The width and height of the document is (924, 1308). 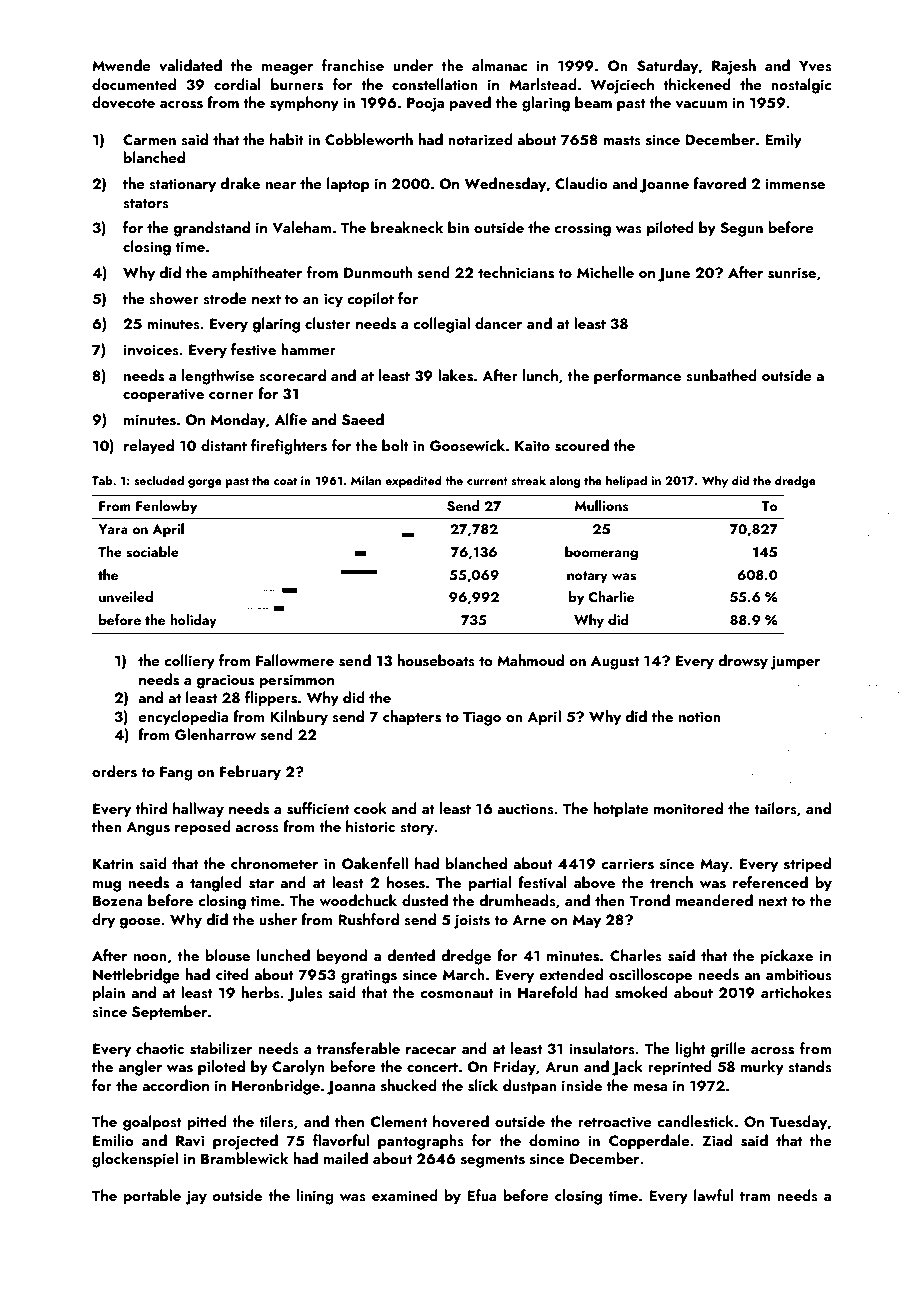 I want to click on beam, so click(x=593, y=102).
